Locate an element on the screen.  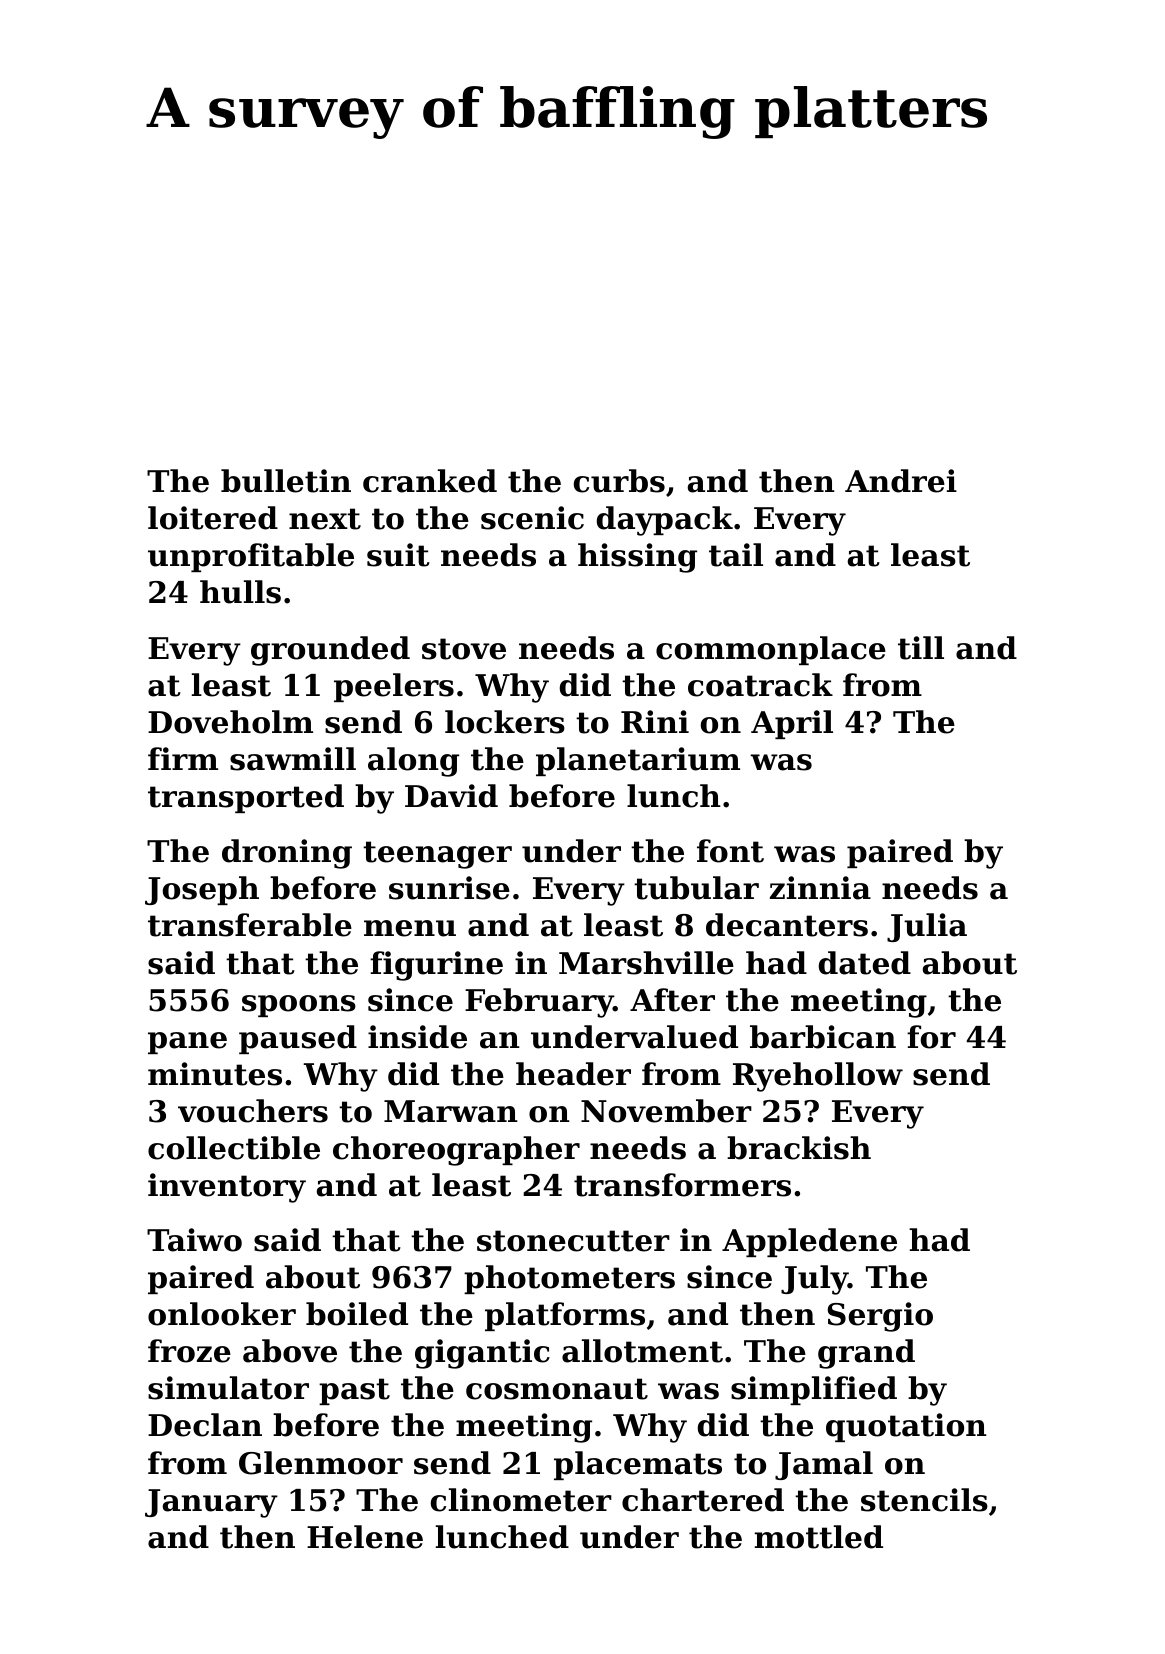
Declan is located at coordinates (205, 1425).
